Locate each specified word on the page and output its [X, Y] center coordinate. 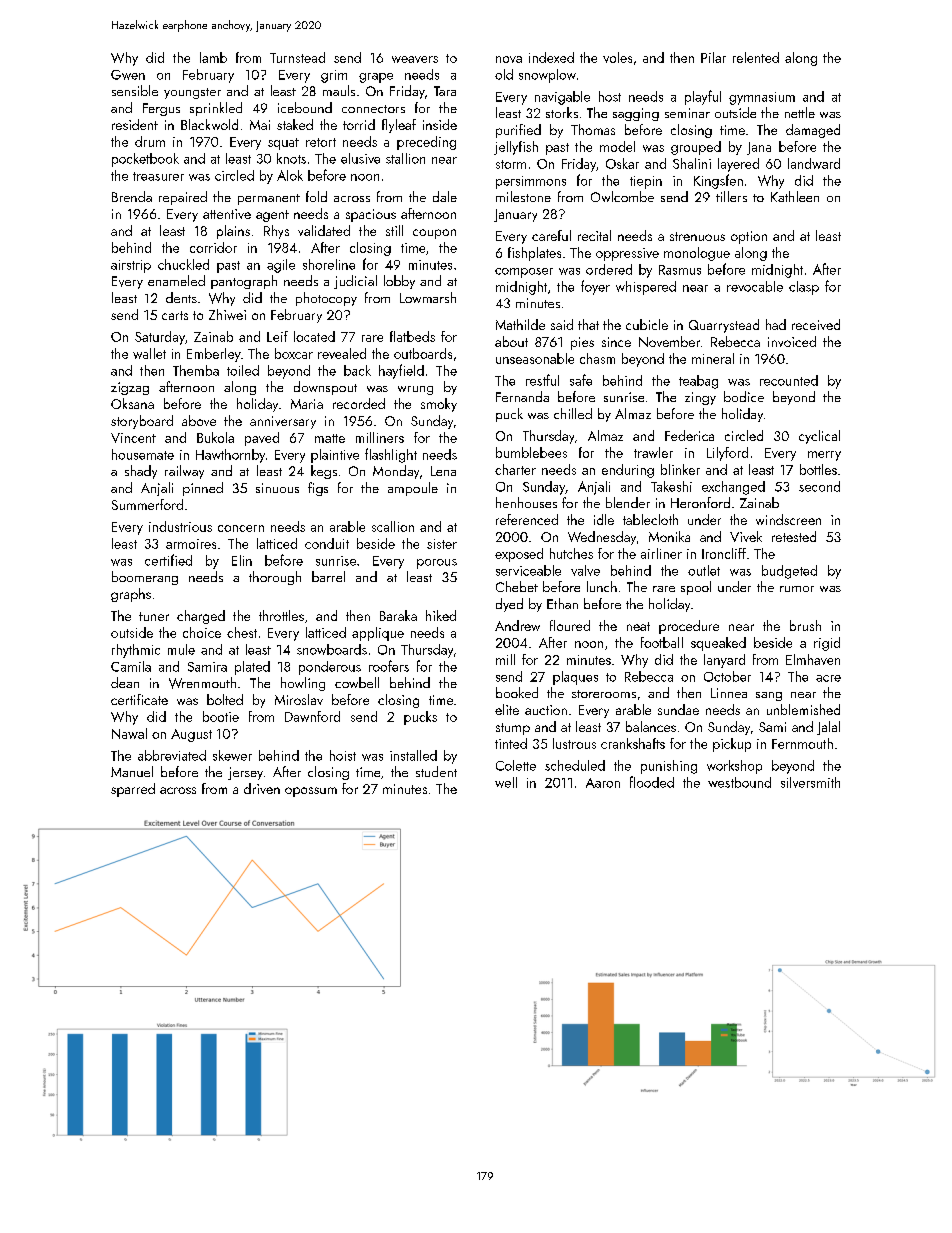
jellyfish [516, 148]
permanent [269, 199]
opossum [311, 792]
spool [696, 588]
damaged [813, 131]
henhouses [526, 502]
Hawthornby [230, 456]
